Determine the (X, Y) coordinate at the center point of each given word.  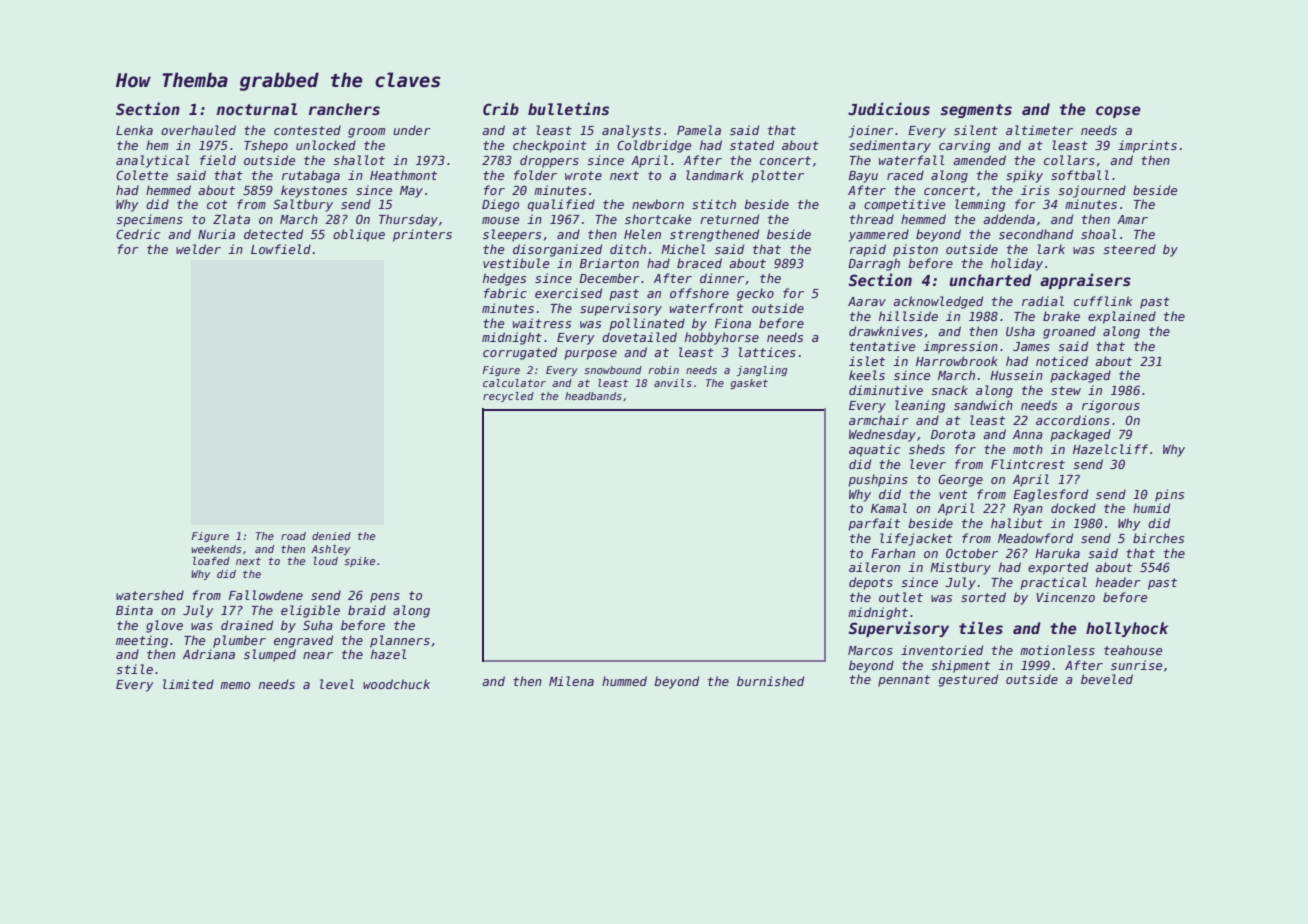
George (960, 480)
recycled (508, 397)
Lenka (134, 130)
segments (976, 111)
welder (198, 249)
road (293, 536)
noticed (1062, 361)
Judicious (889, 108)
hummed (624, 681)
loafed (211, 561)
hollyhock (1127, 629)
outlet (901, 597)
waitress (542, 323)
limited (188, 684)
